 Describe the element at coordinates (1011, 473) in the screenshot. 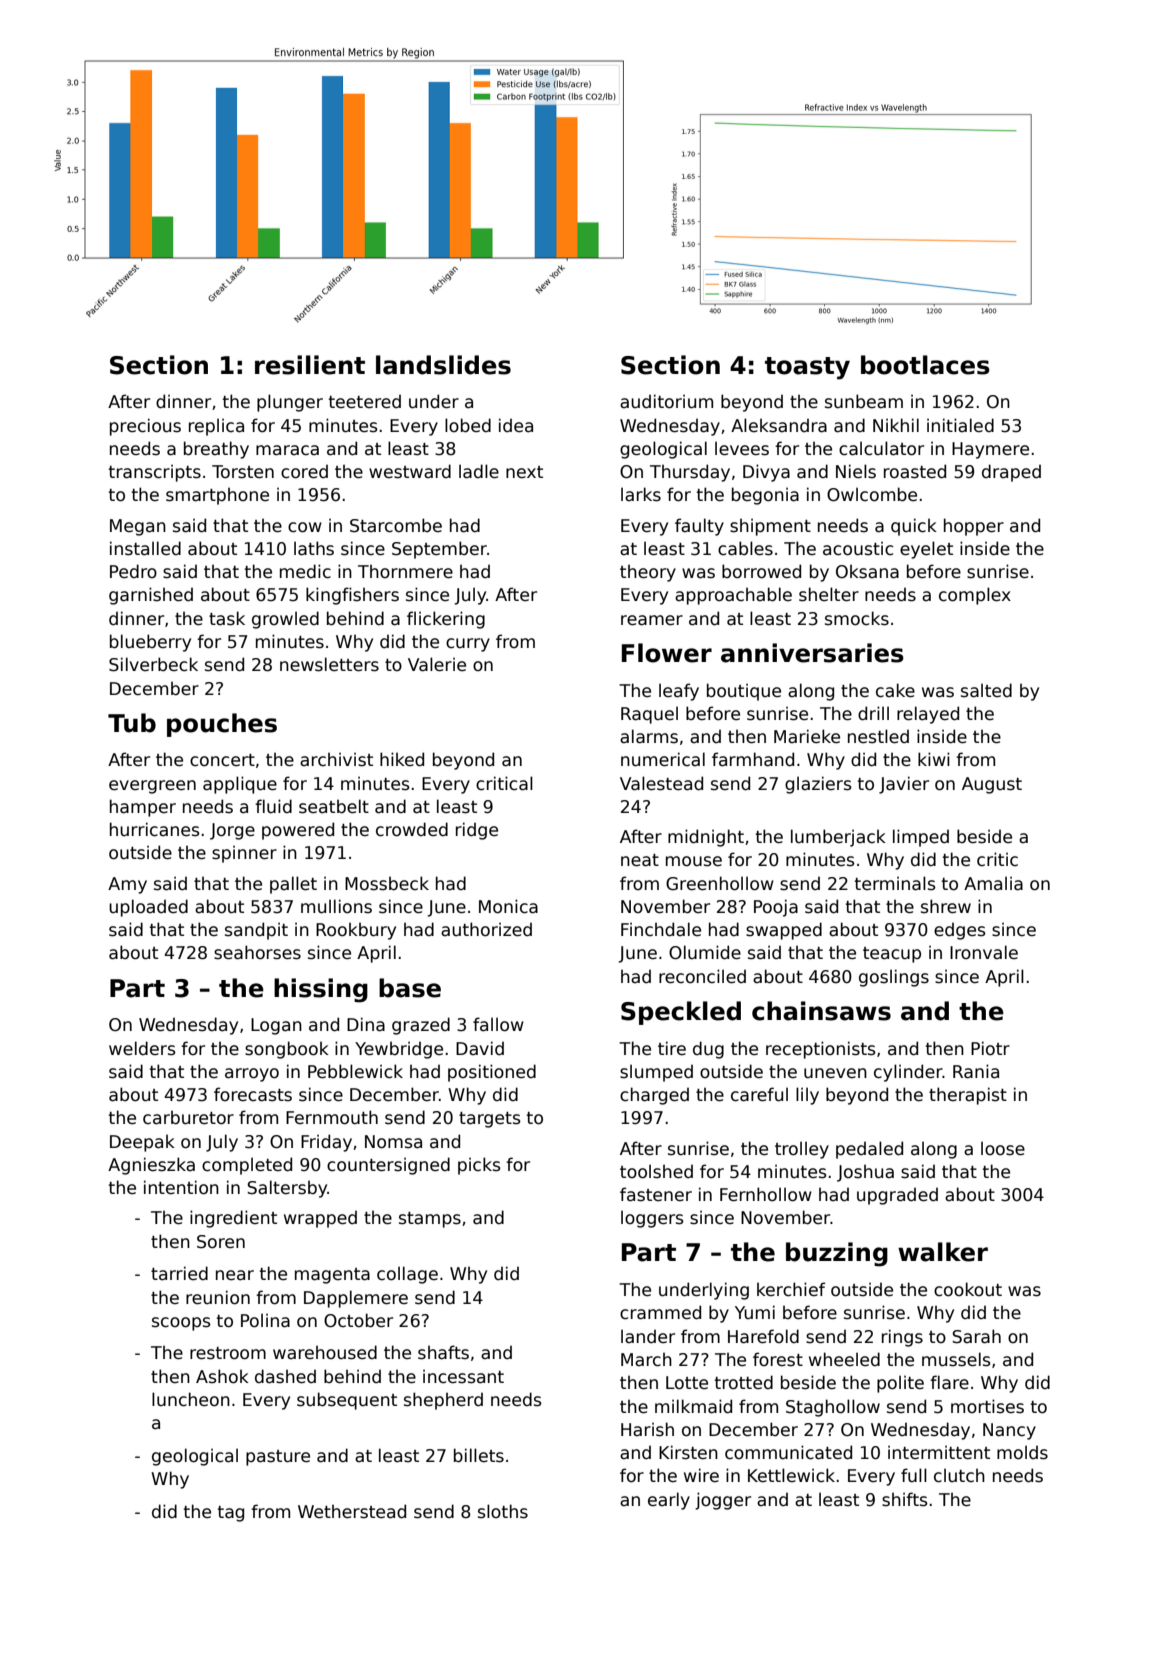

I see `draped` at that location.
